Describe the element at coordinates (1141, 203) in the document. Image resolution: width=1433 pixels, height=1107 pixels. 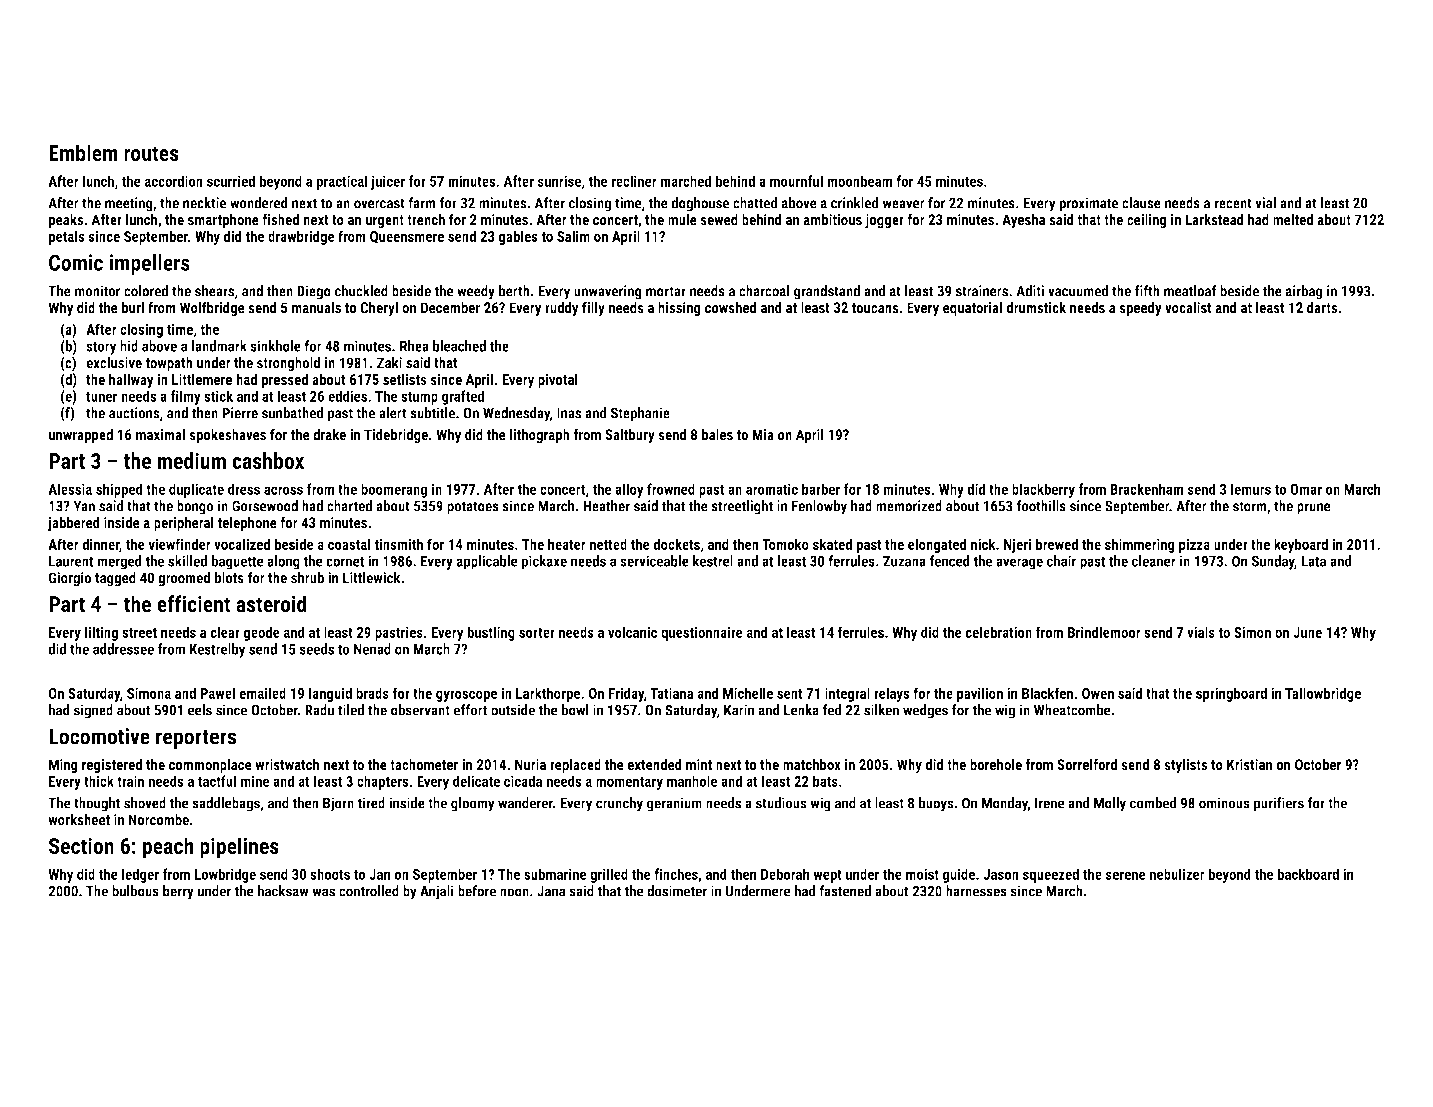
I see `clause` at that location.
